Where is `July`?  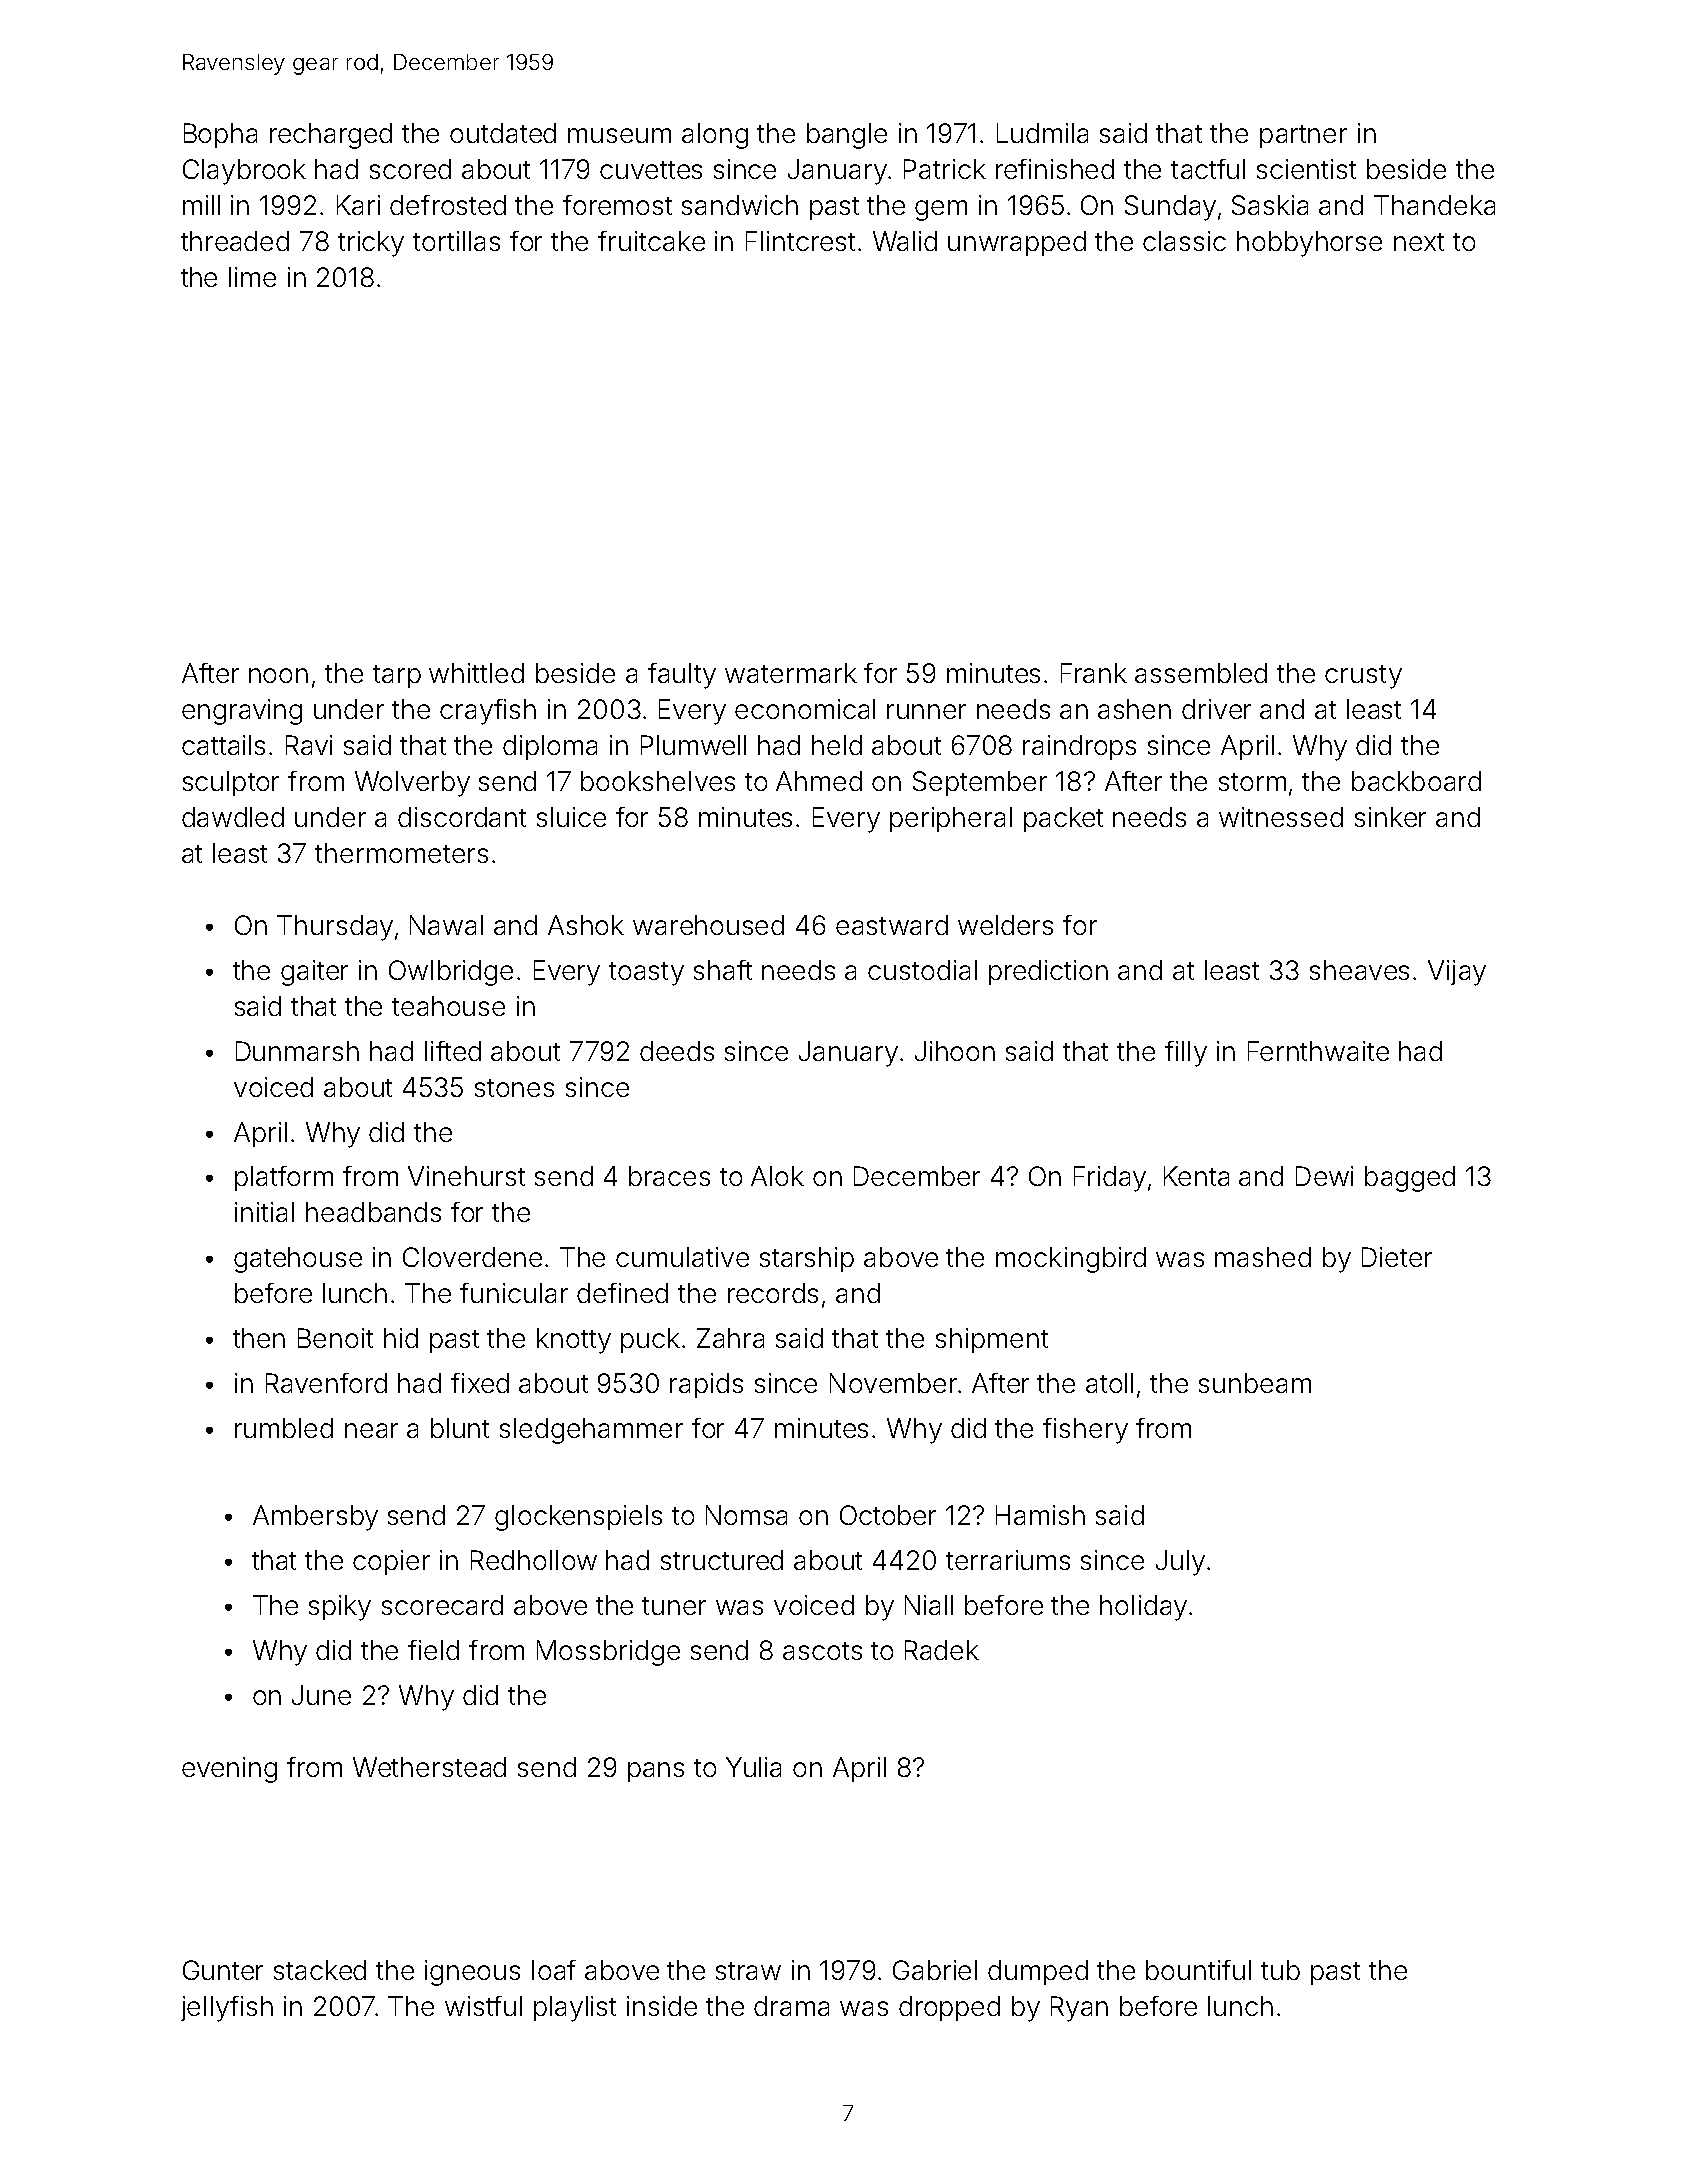 July is located at coordinates (1180, 1563).
